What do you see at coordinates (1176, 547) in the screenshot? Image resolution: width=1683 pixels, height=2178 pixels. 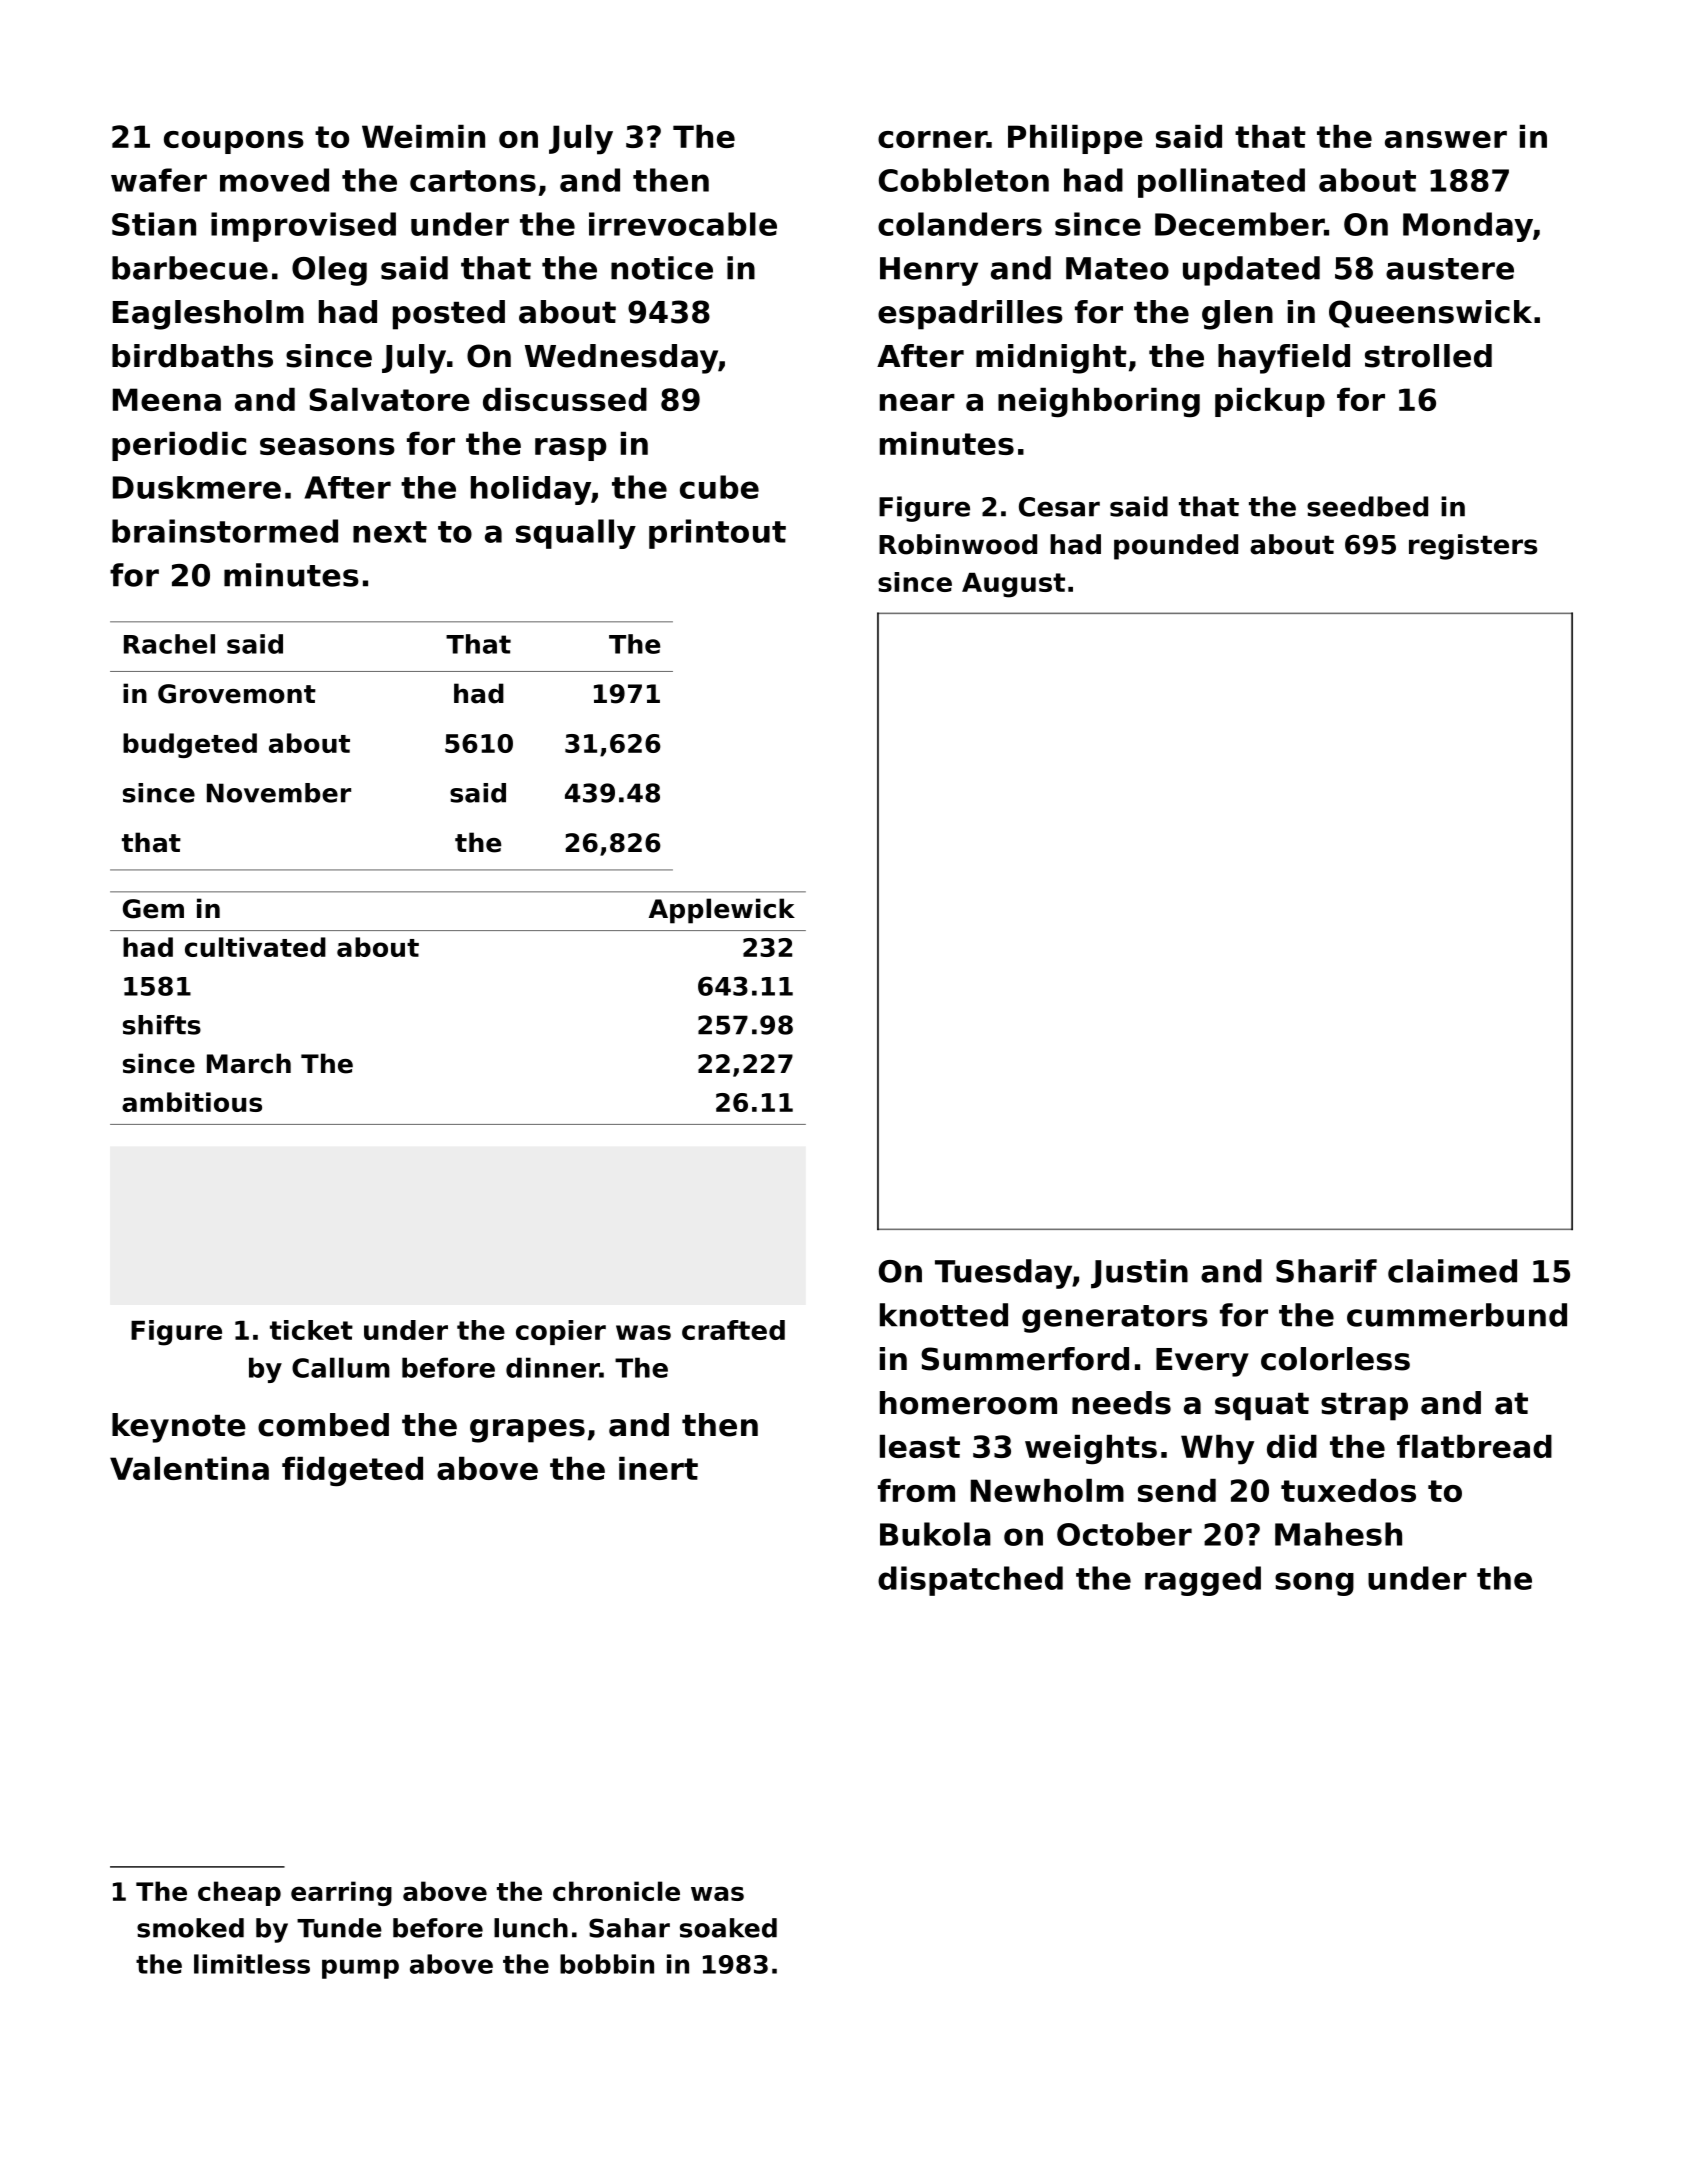 I see `pounded` at bounding box center [1176, 547].
